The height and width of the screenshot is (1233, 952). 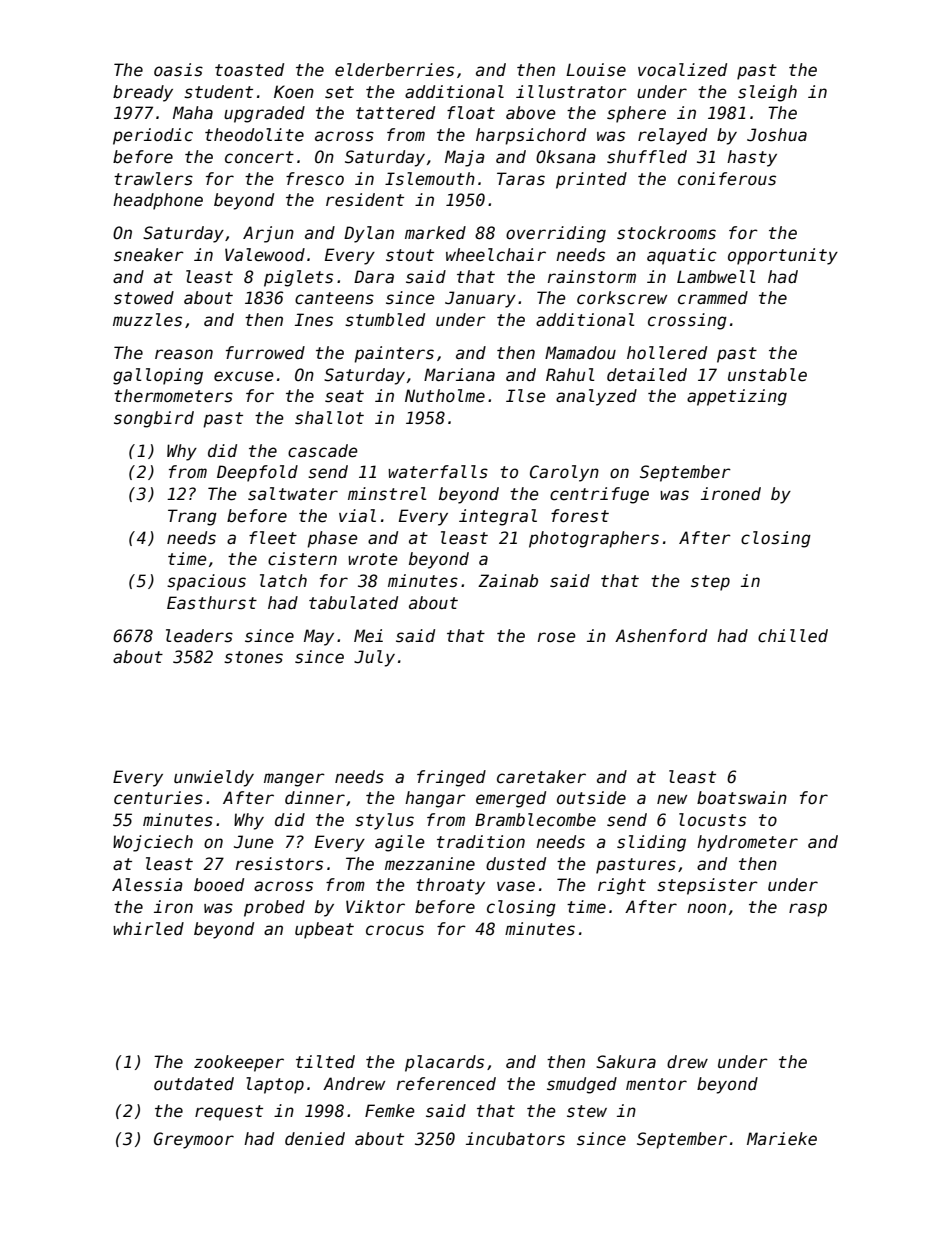 What do you see at coordinates (793, 636) in the screenshot?
I see `chilled` at bounding box center [793, 636].
